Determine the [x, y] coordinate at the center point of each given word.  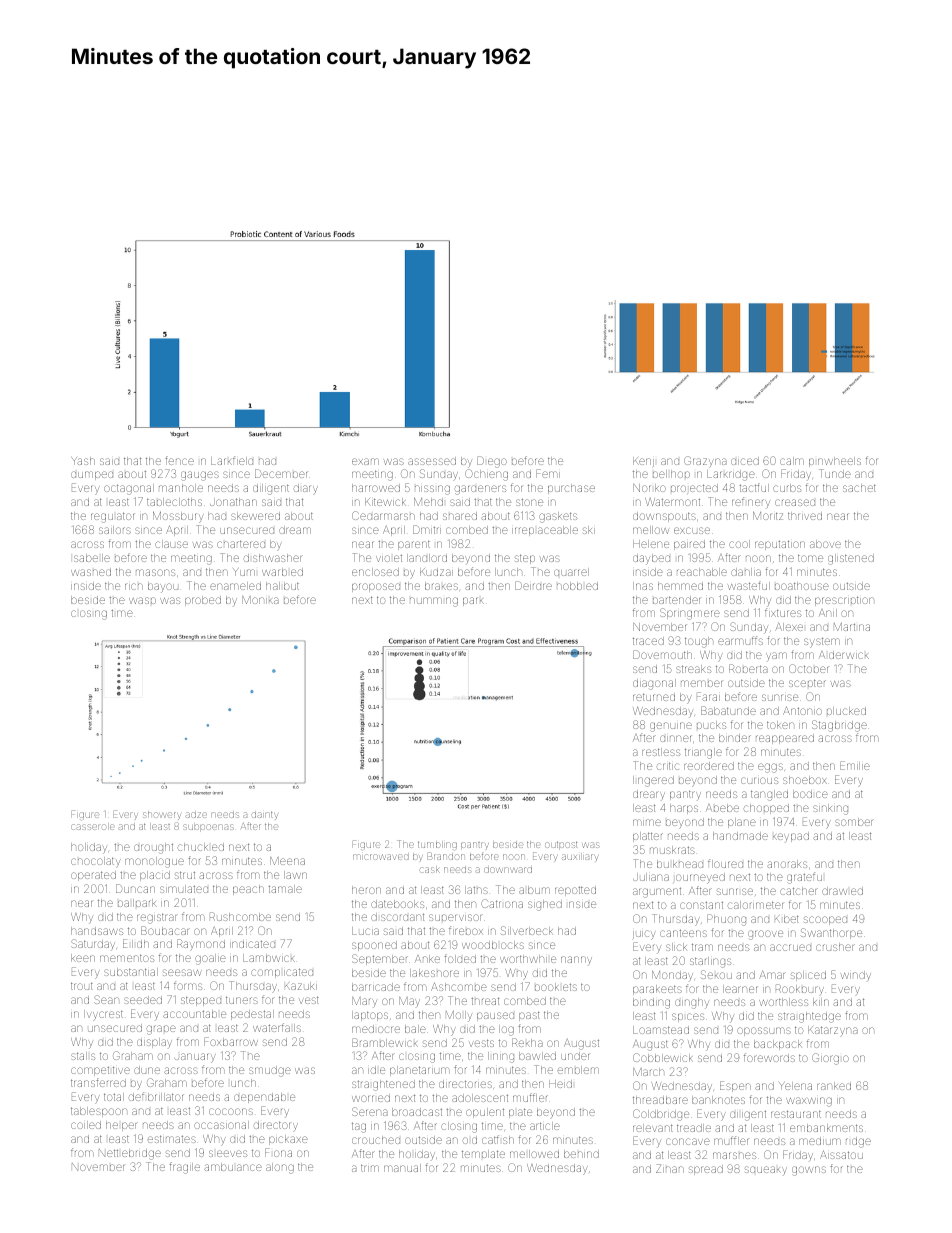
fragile [184, 1168]
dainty [265, 815]
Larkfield [232, 460]
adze [196, 815]
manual [402, 1168]
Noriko [649, 488]
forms [188, 985]
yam [776, 656]
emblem [578, 1070]
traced [648, 641]
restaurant [796, 1114]
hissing [432, 490]
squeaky [766, 1170]
